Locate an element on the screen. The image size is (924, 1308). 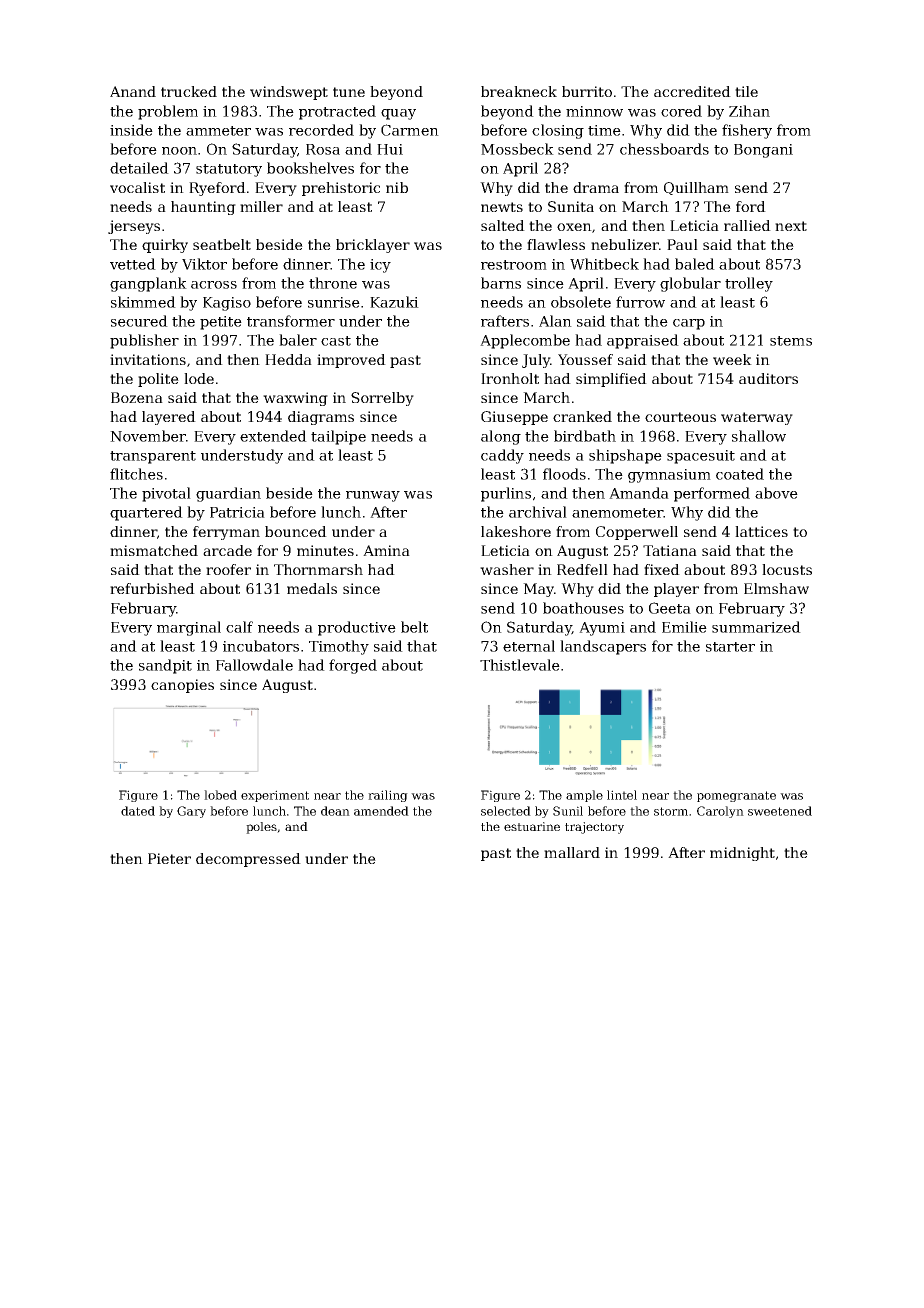
decompressed is located at coordinates (248, 860).
